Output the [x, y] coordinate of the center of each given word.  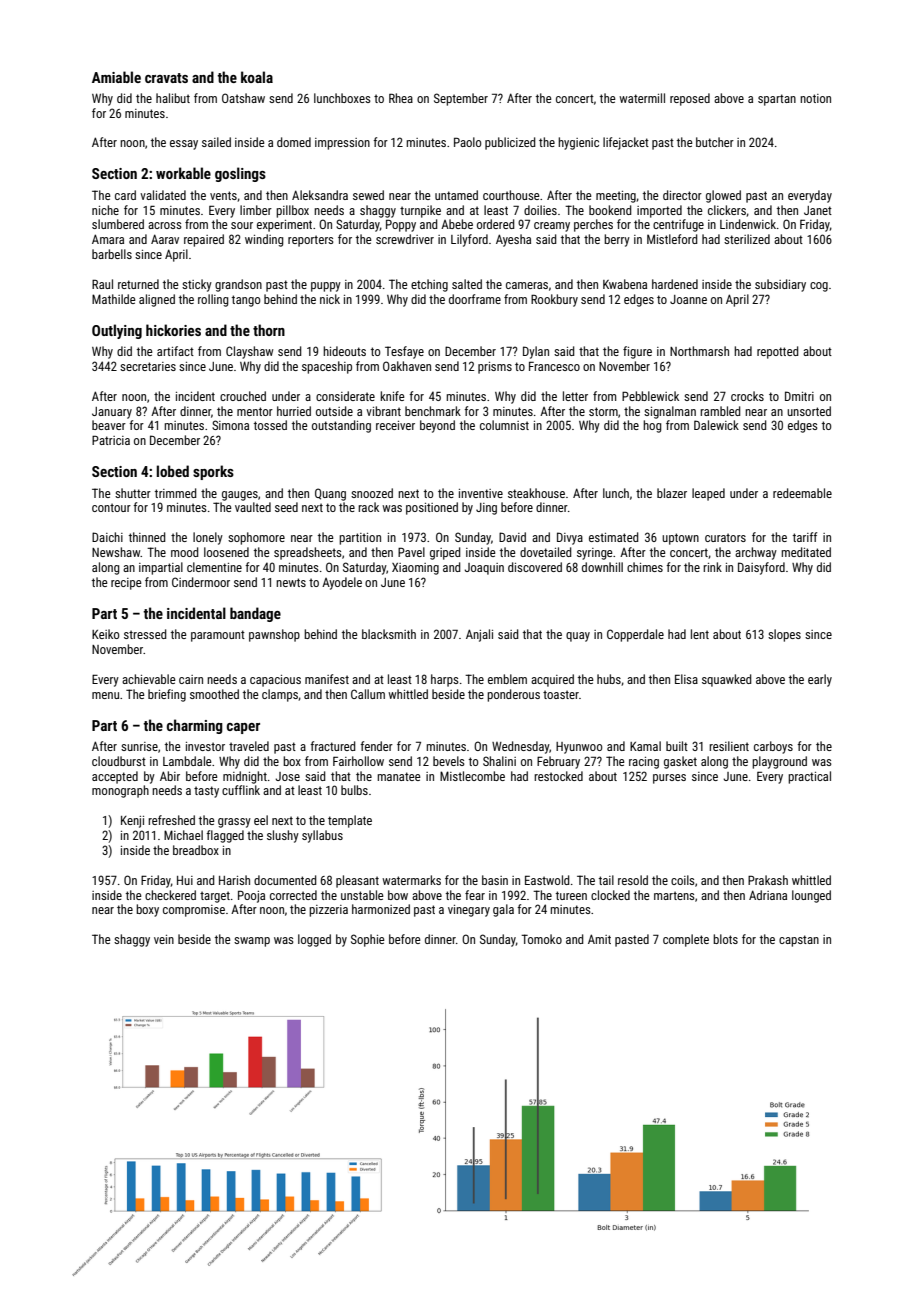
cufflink [241, 790]
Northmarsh [699, 351]
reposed [690, 99]
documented [285, 880]
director [682, 195]
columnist [504, 425]
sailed [216, 142]
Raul [102, 284]
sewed [368, 195]
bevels [449, 761]
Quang [330, 494]
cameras [527, 285]
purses [669, 779]
